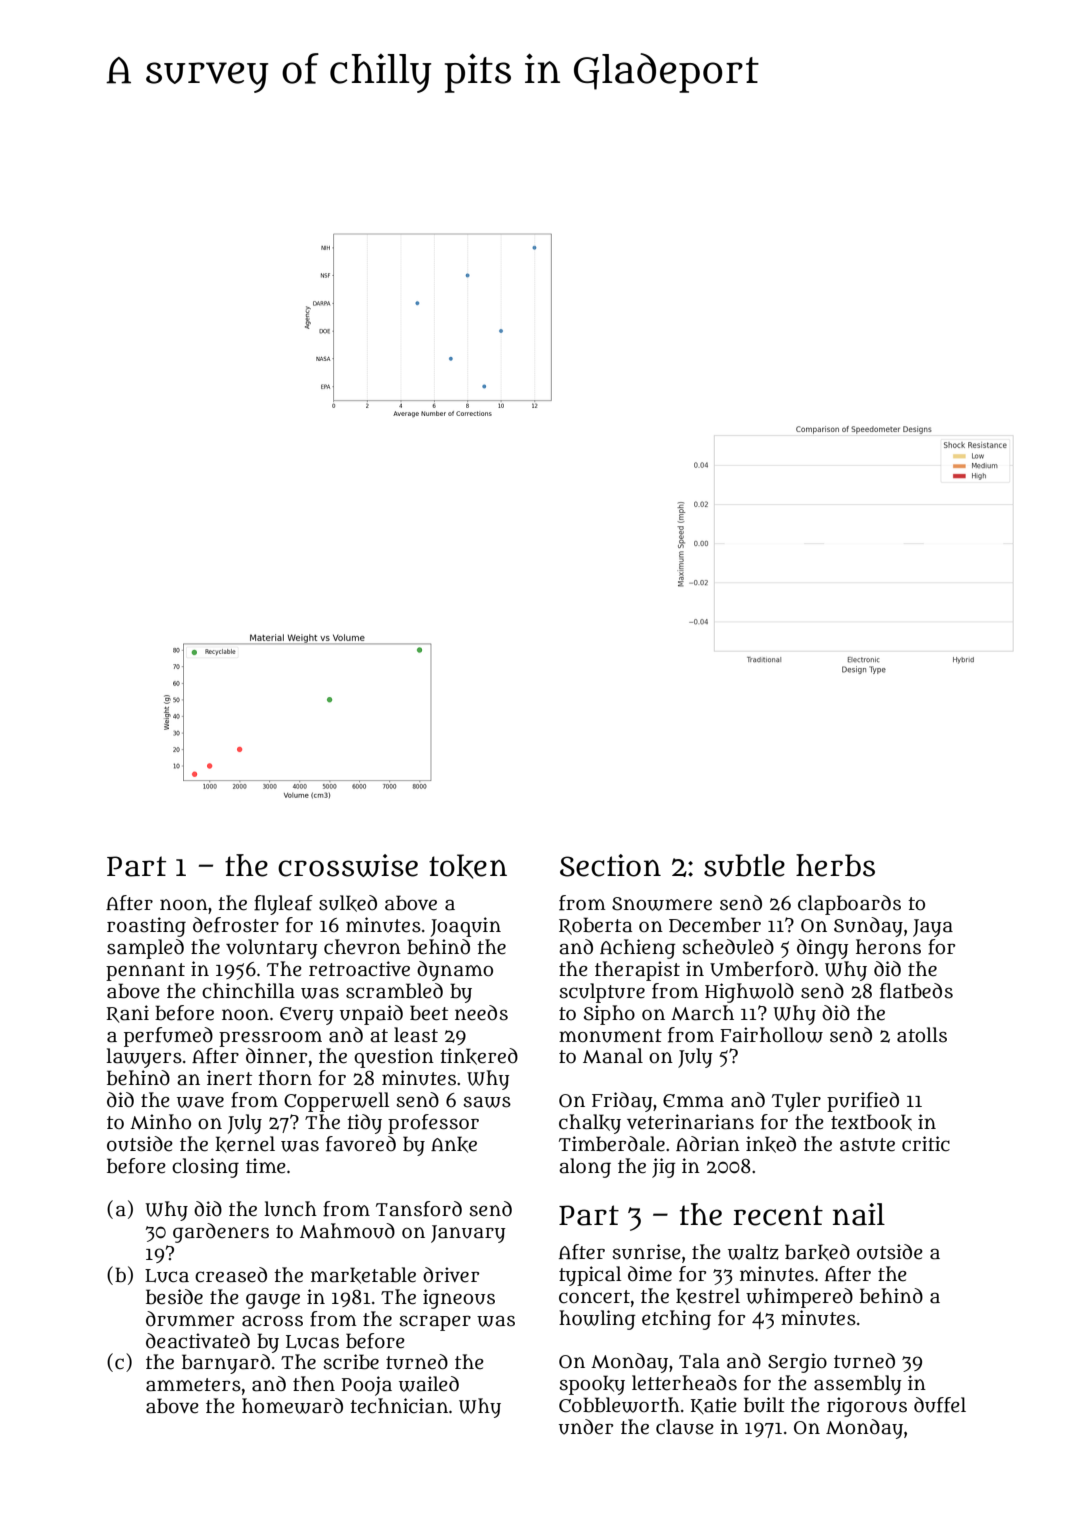 The height and width of the screenshot is (1525, 1078). Describe the element at coordinates (662, 904) in the screenshot. I see `Snowmere` at that location.
